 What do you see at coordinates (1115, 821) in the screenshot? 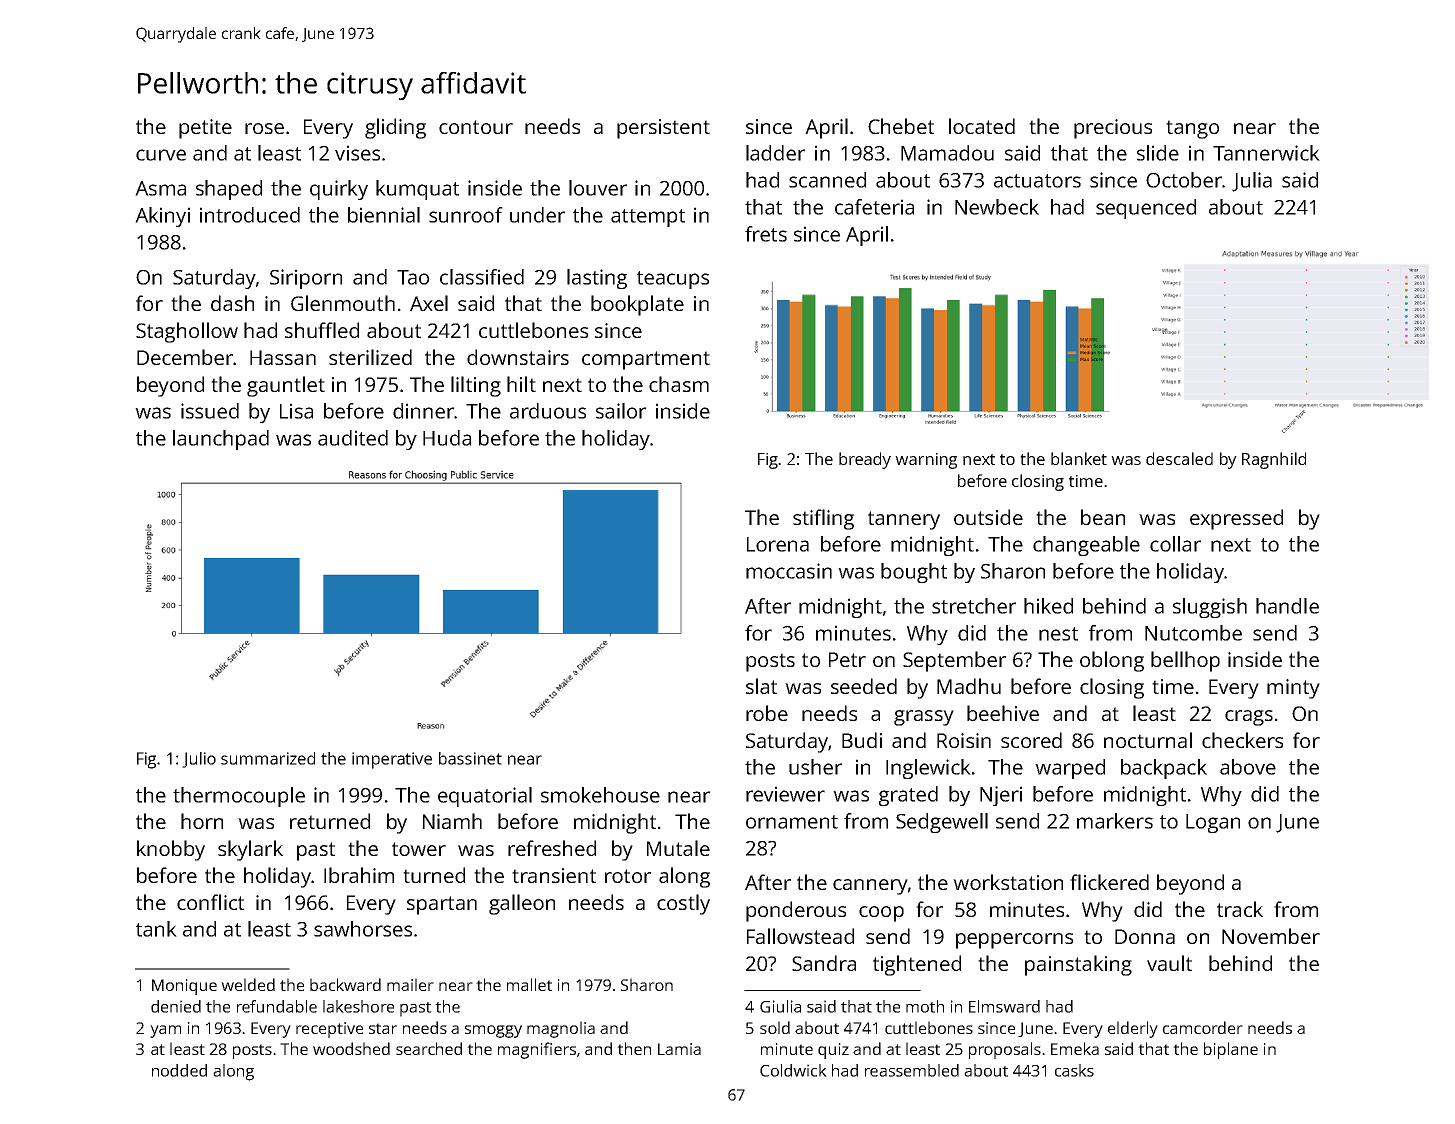
I see `markers` at bounding box center [1115, 821].
